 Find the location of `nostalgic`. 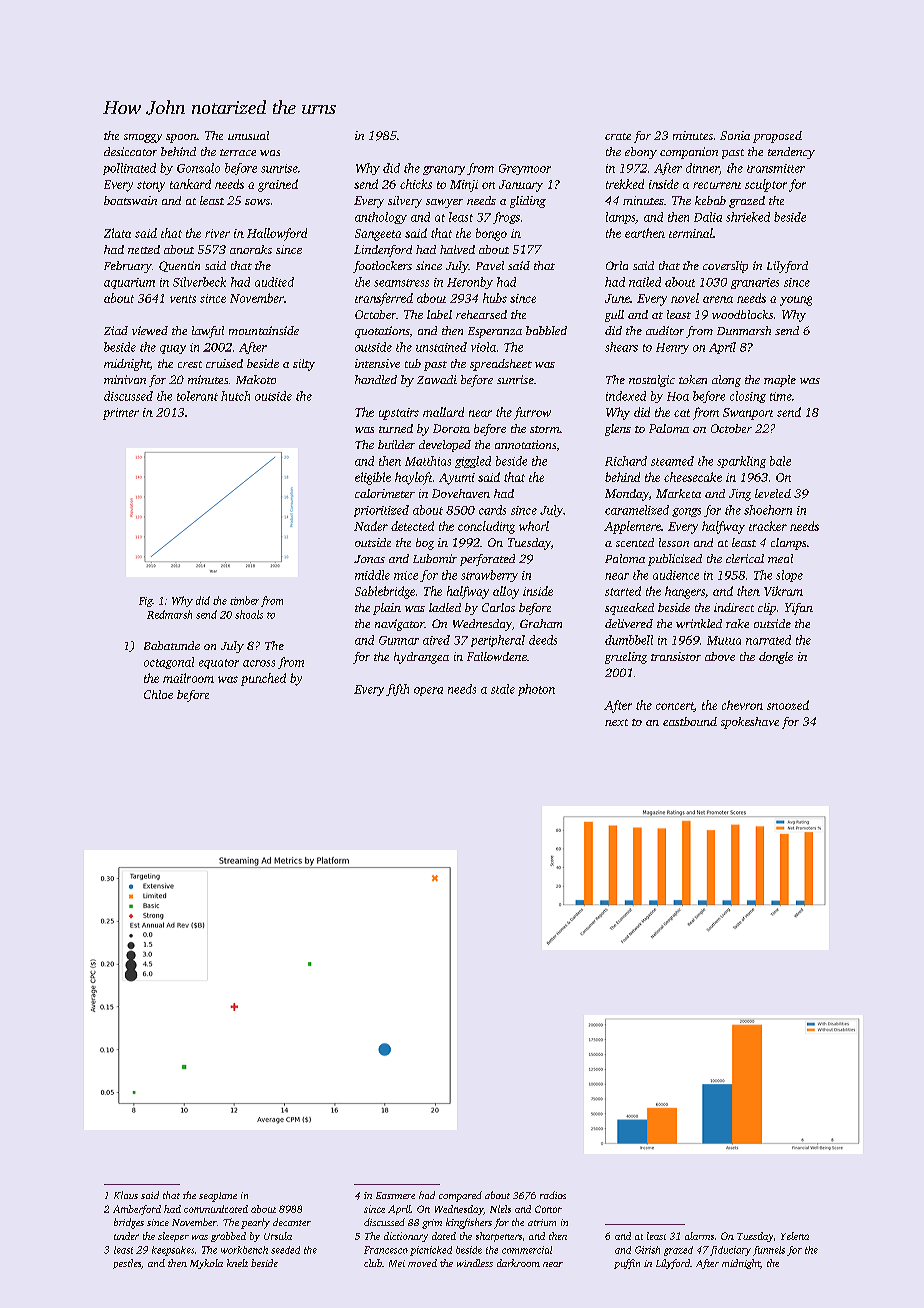

nostalgic is located at coordinates (652, 381).
